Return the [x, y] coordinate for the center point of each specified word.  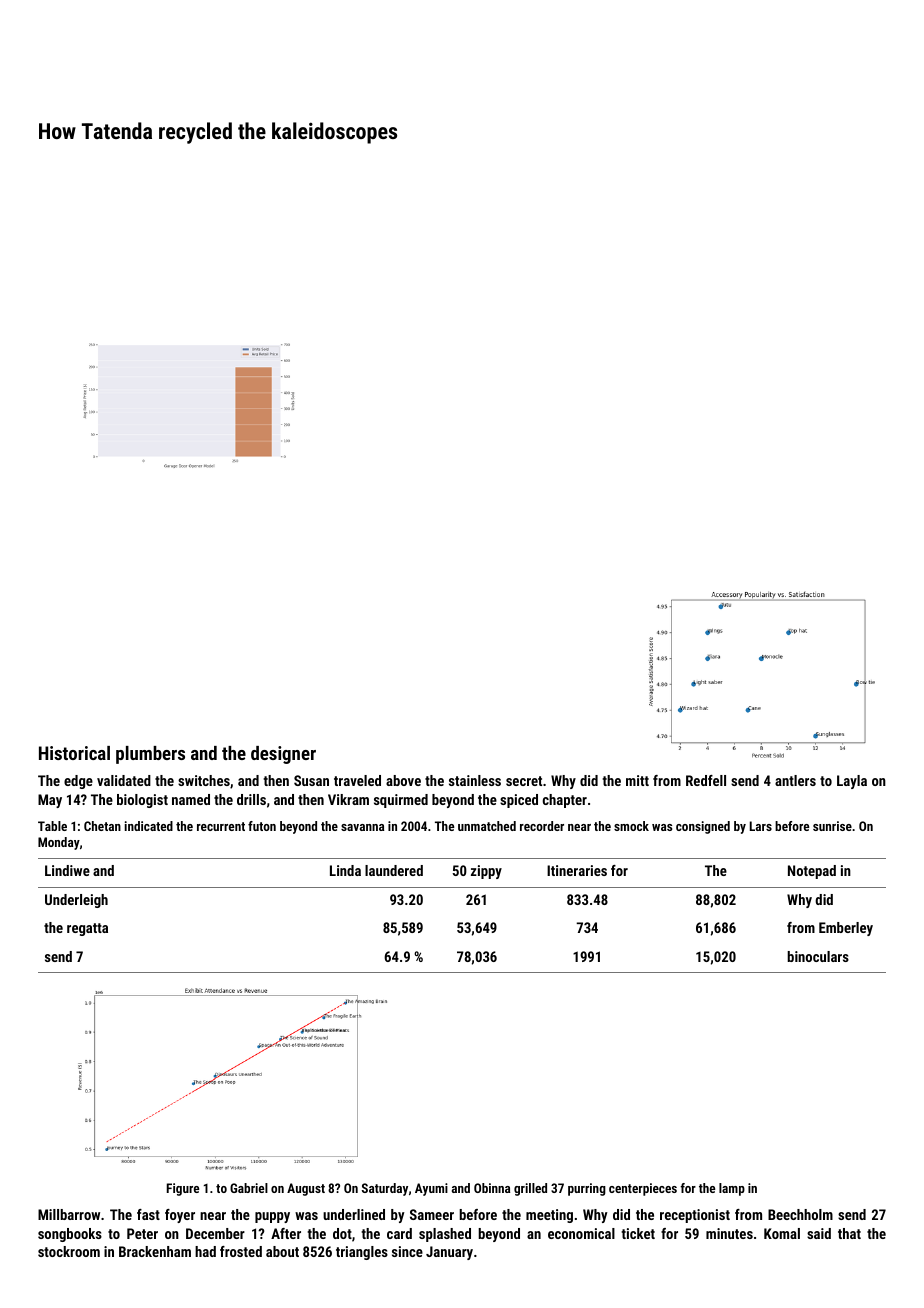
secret [524, 781]
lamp [732, 1189]
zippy [486, 872]
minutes [729, 1233]
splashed [445, 1235]
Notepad [812, 872]
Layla [852, 782]
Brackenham [155, 1251]
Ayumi [431, 1189]
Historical [74, 753]
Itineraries [577, 870]
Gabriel [249, 1188]
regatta [87, 929]
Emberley [846, 929]
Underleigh [76, 901]
